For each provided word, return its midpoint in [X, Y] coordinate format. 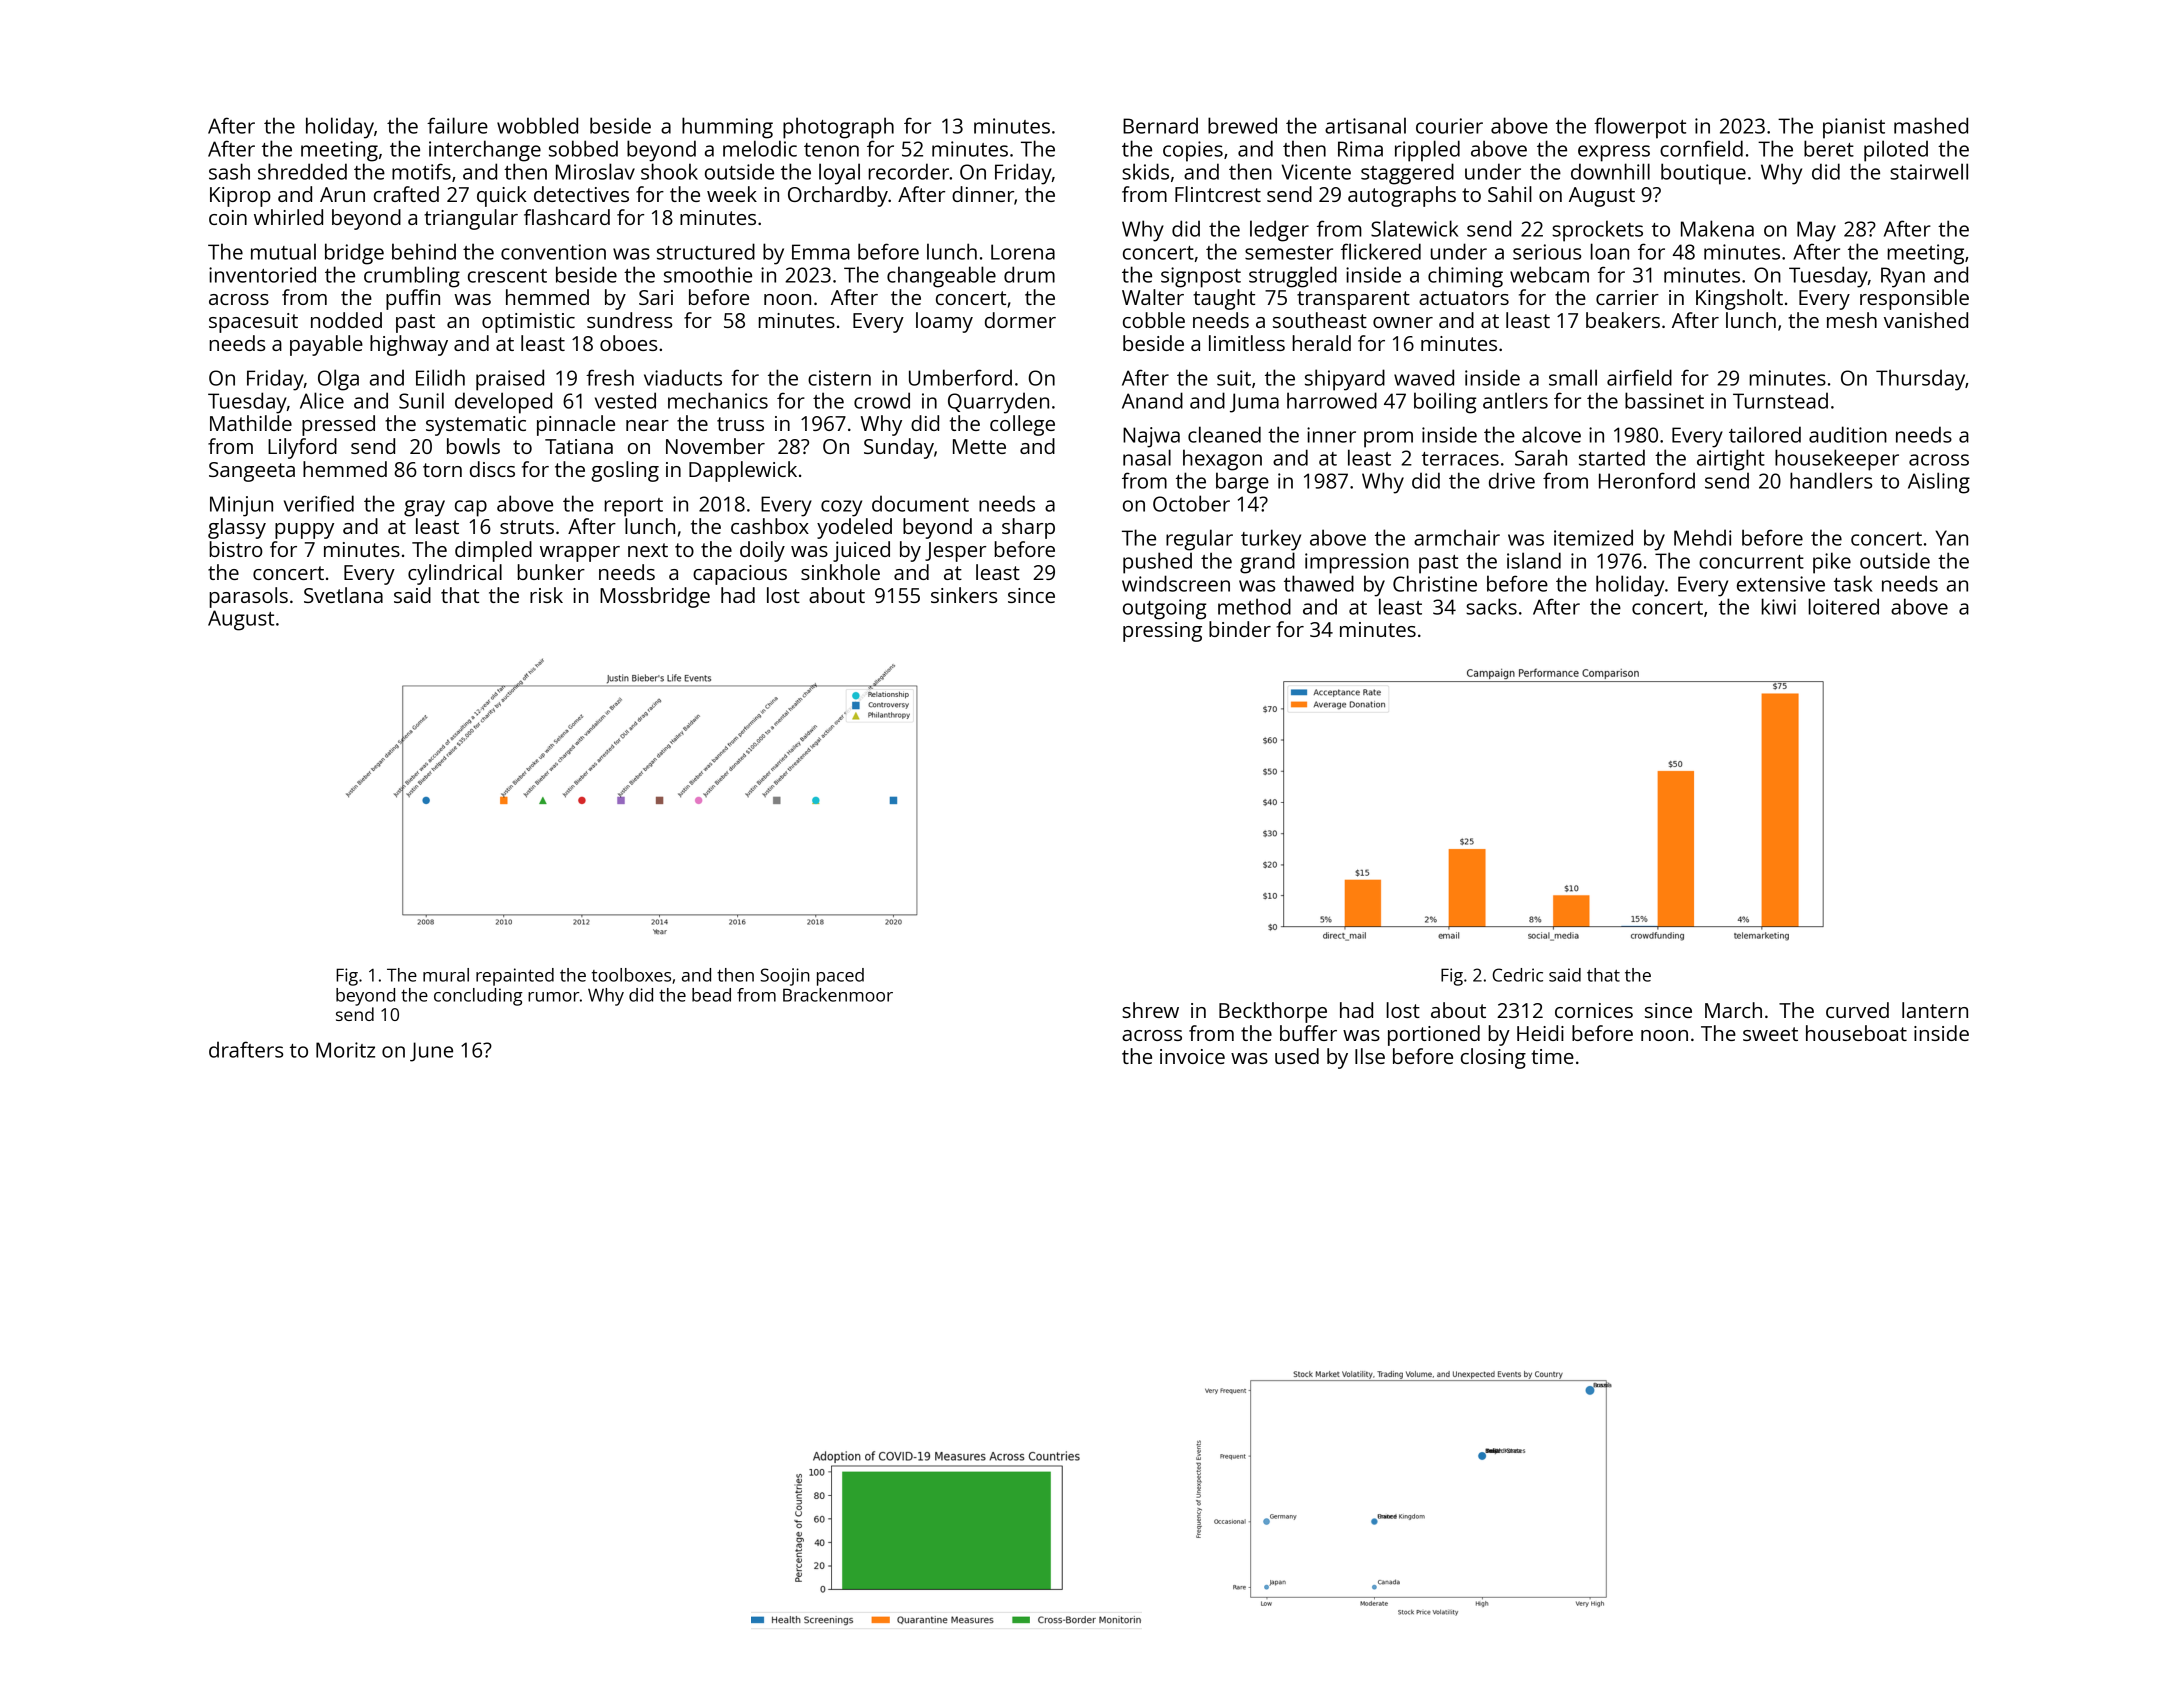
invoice [1192, 1056]
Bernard [1160, 125]
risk [546, 595]
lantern [1935, 1010]
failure [457, 125]
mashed [1931, 125]
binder [1240, 629]
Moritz [345, 1050]
